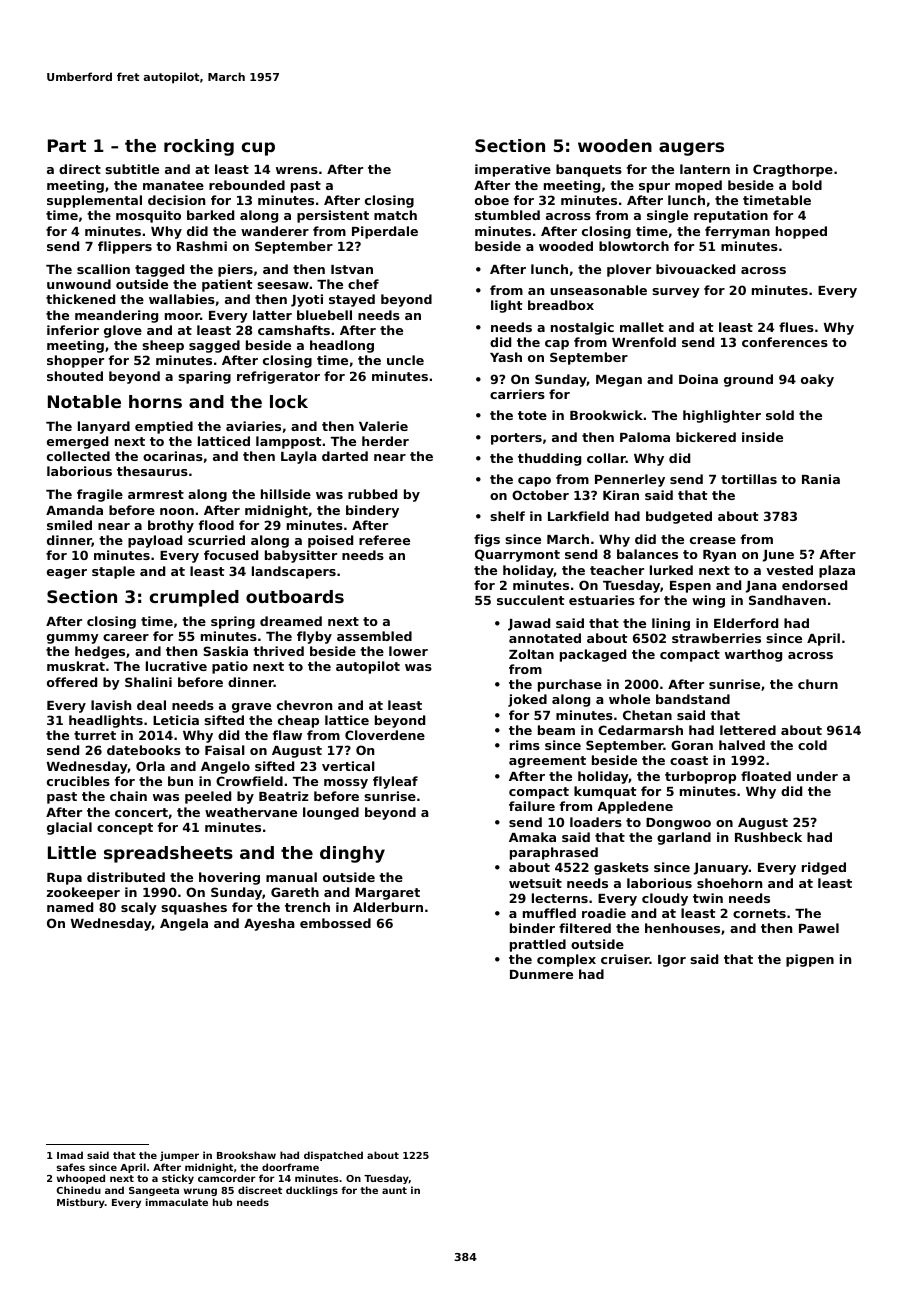  I want to click on patio, so click(230, 667).
